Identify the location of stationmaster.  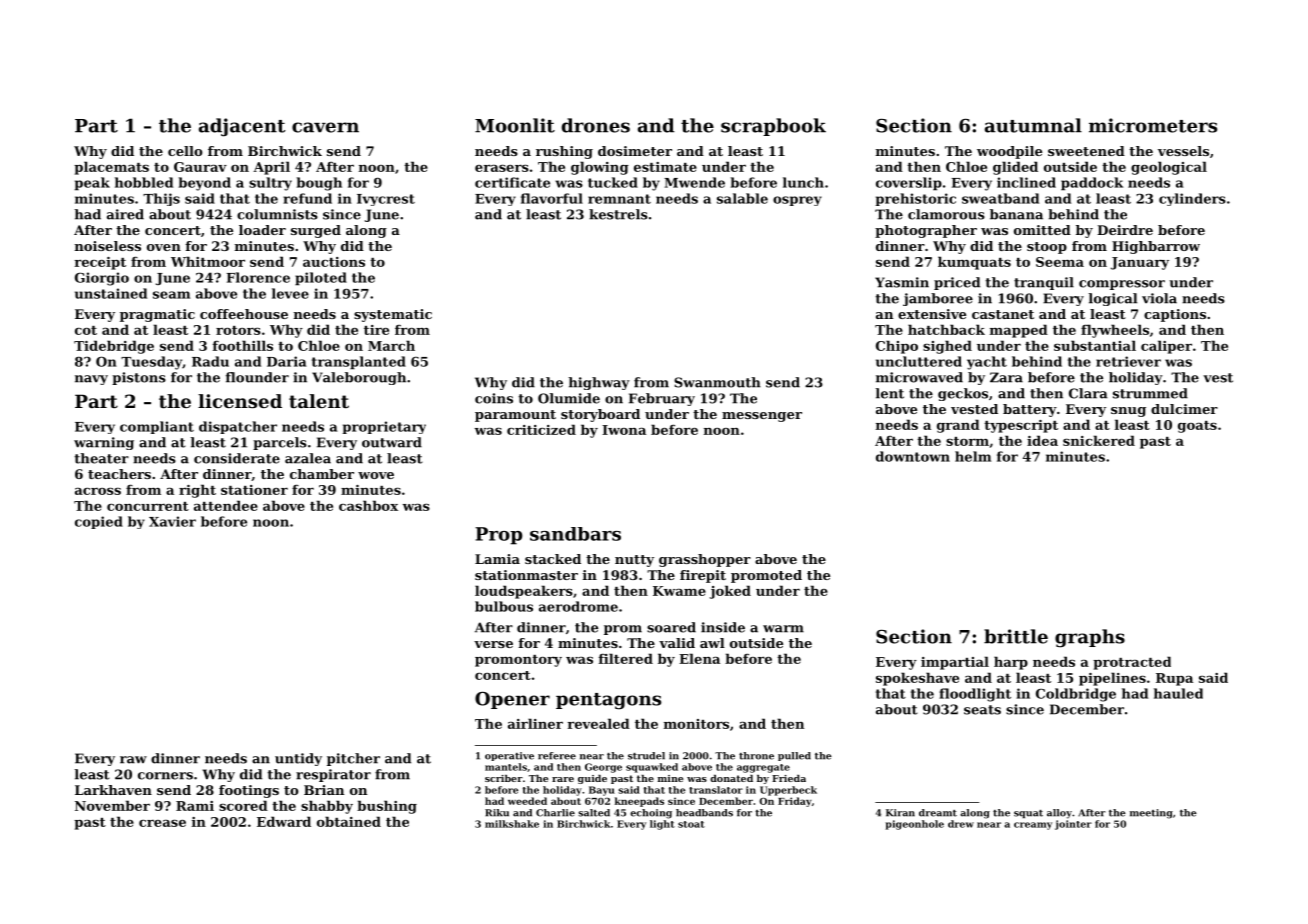
(526, 575).
